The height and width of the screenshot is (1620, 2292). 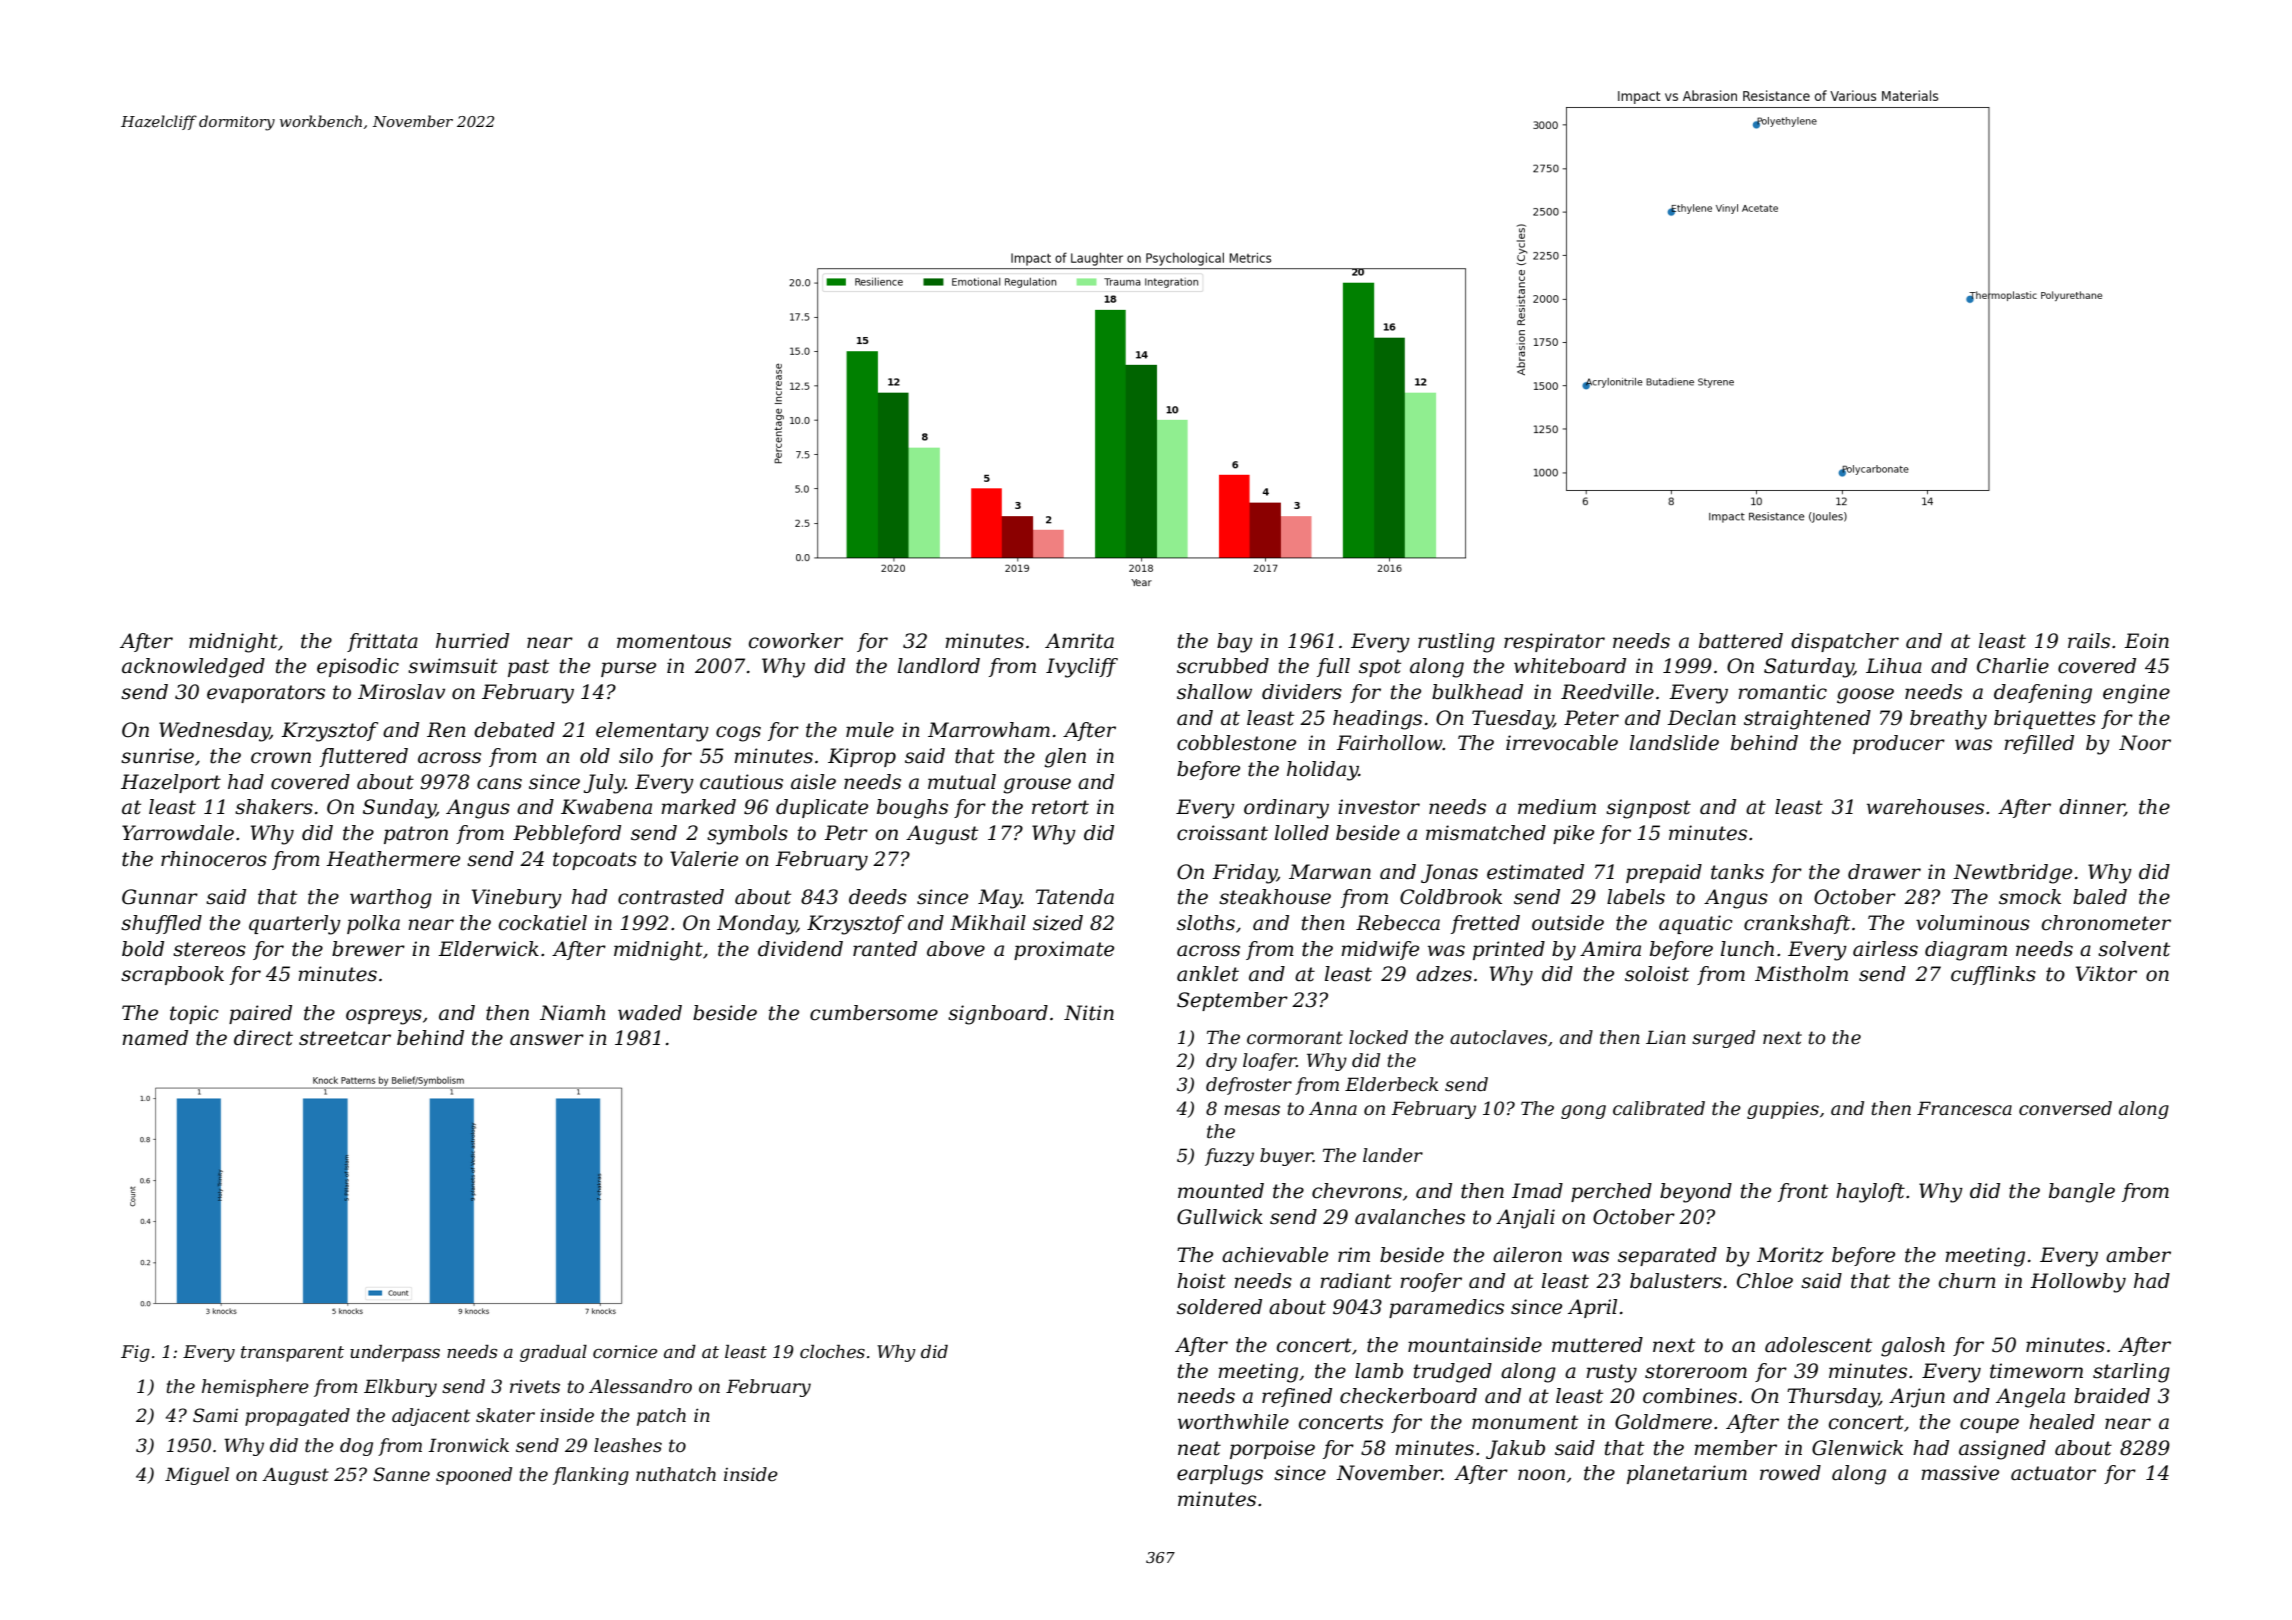 What do you see at coordinates (255, 1388) in the screenshot?
I see `hemisphere` at bounding box center [255, 1388].
